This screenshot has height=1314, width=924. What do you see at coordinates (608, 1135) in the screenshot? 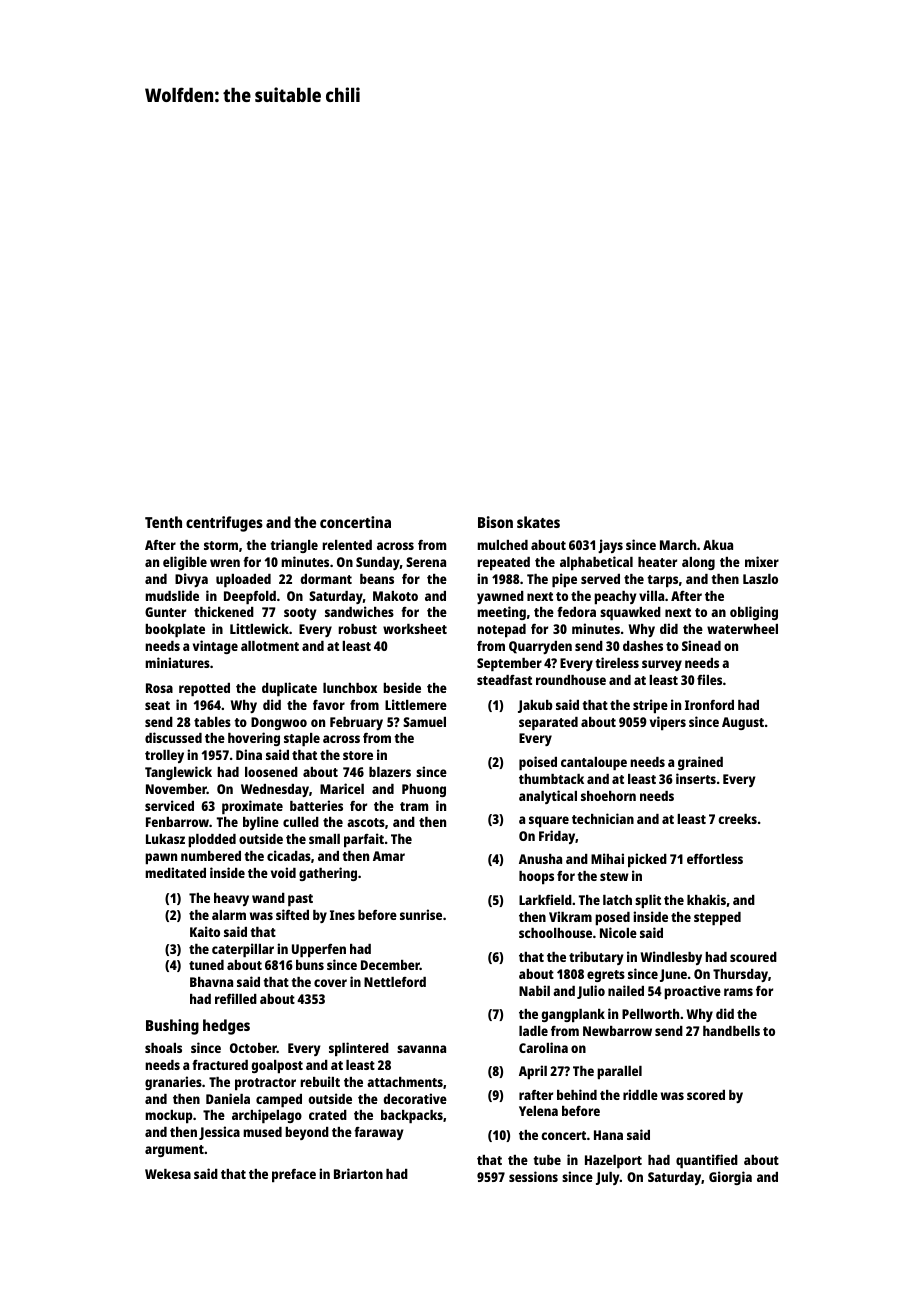
I see `Hana` at bounding box center [608, 1135].
